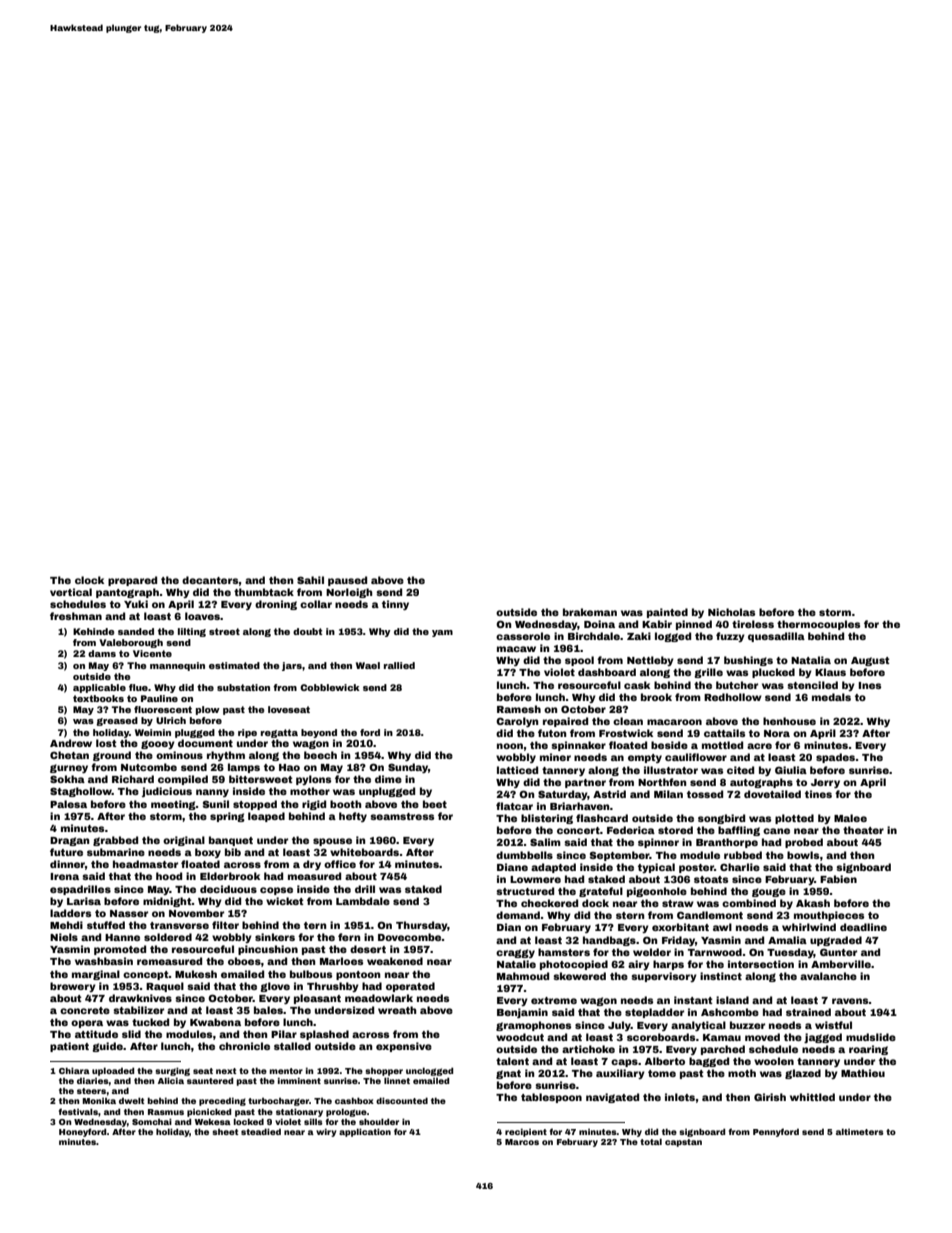 The image size is (952, 1233). What do you see at coordinates (363, 901) in the screenshot?
I see `Lambdale` at bounding box center [363, 901].
